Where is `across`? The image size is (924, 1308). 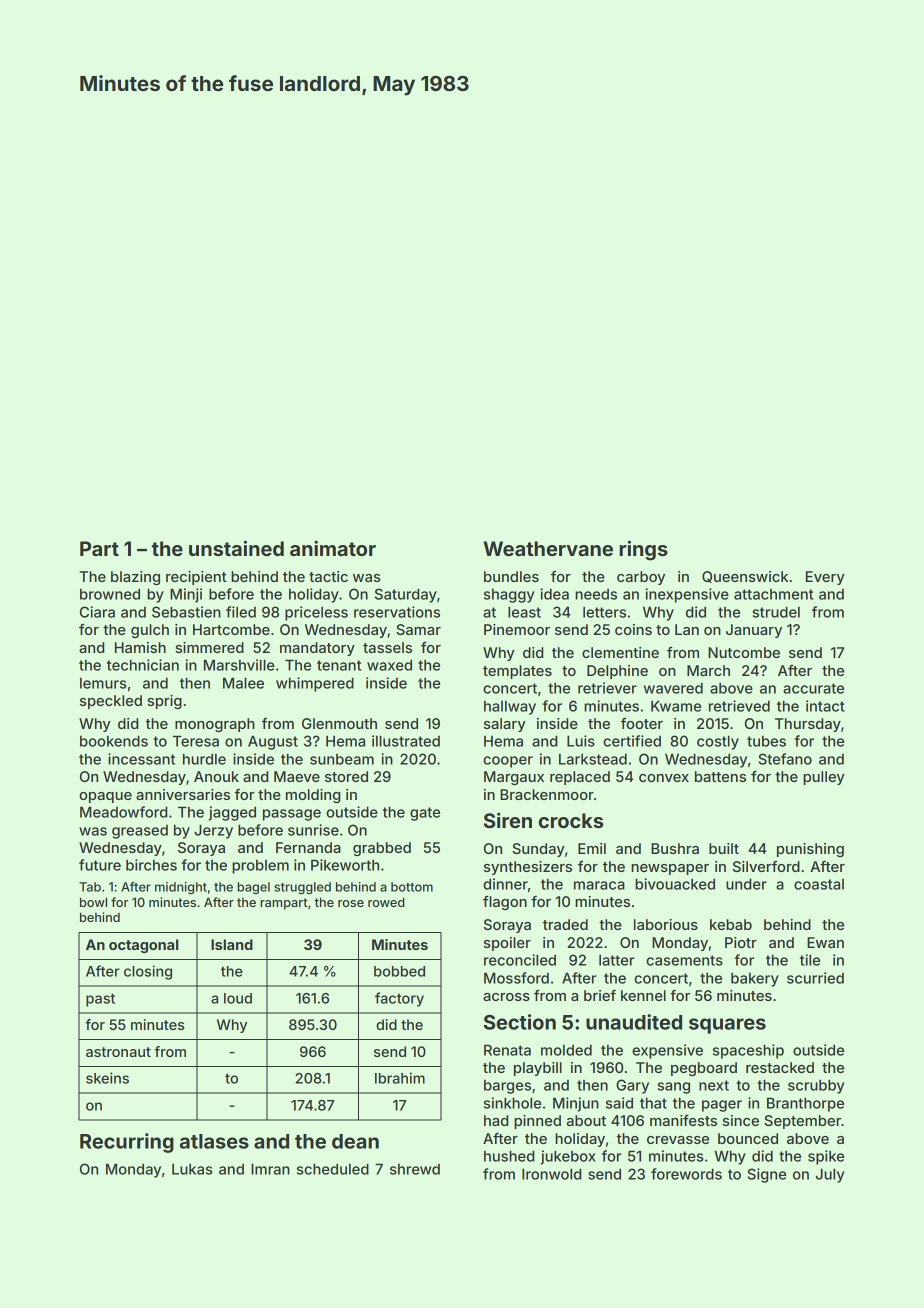
across is located at coordinates (506, 997).
